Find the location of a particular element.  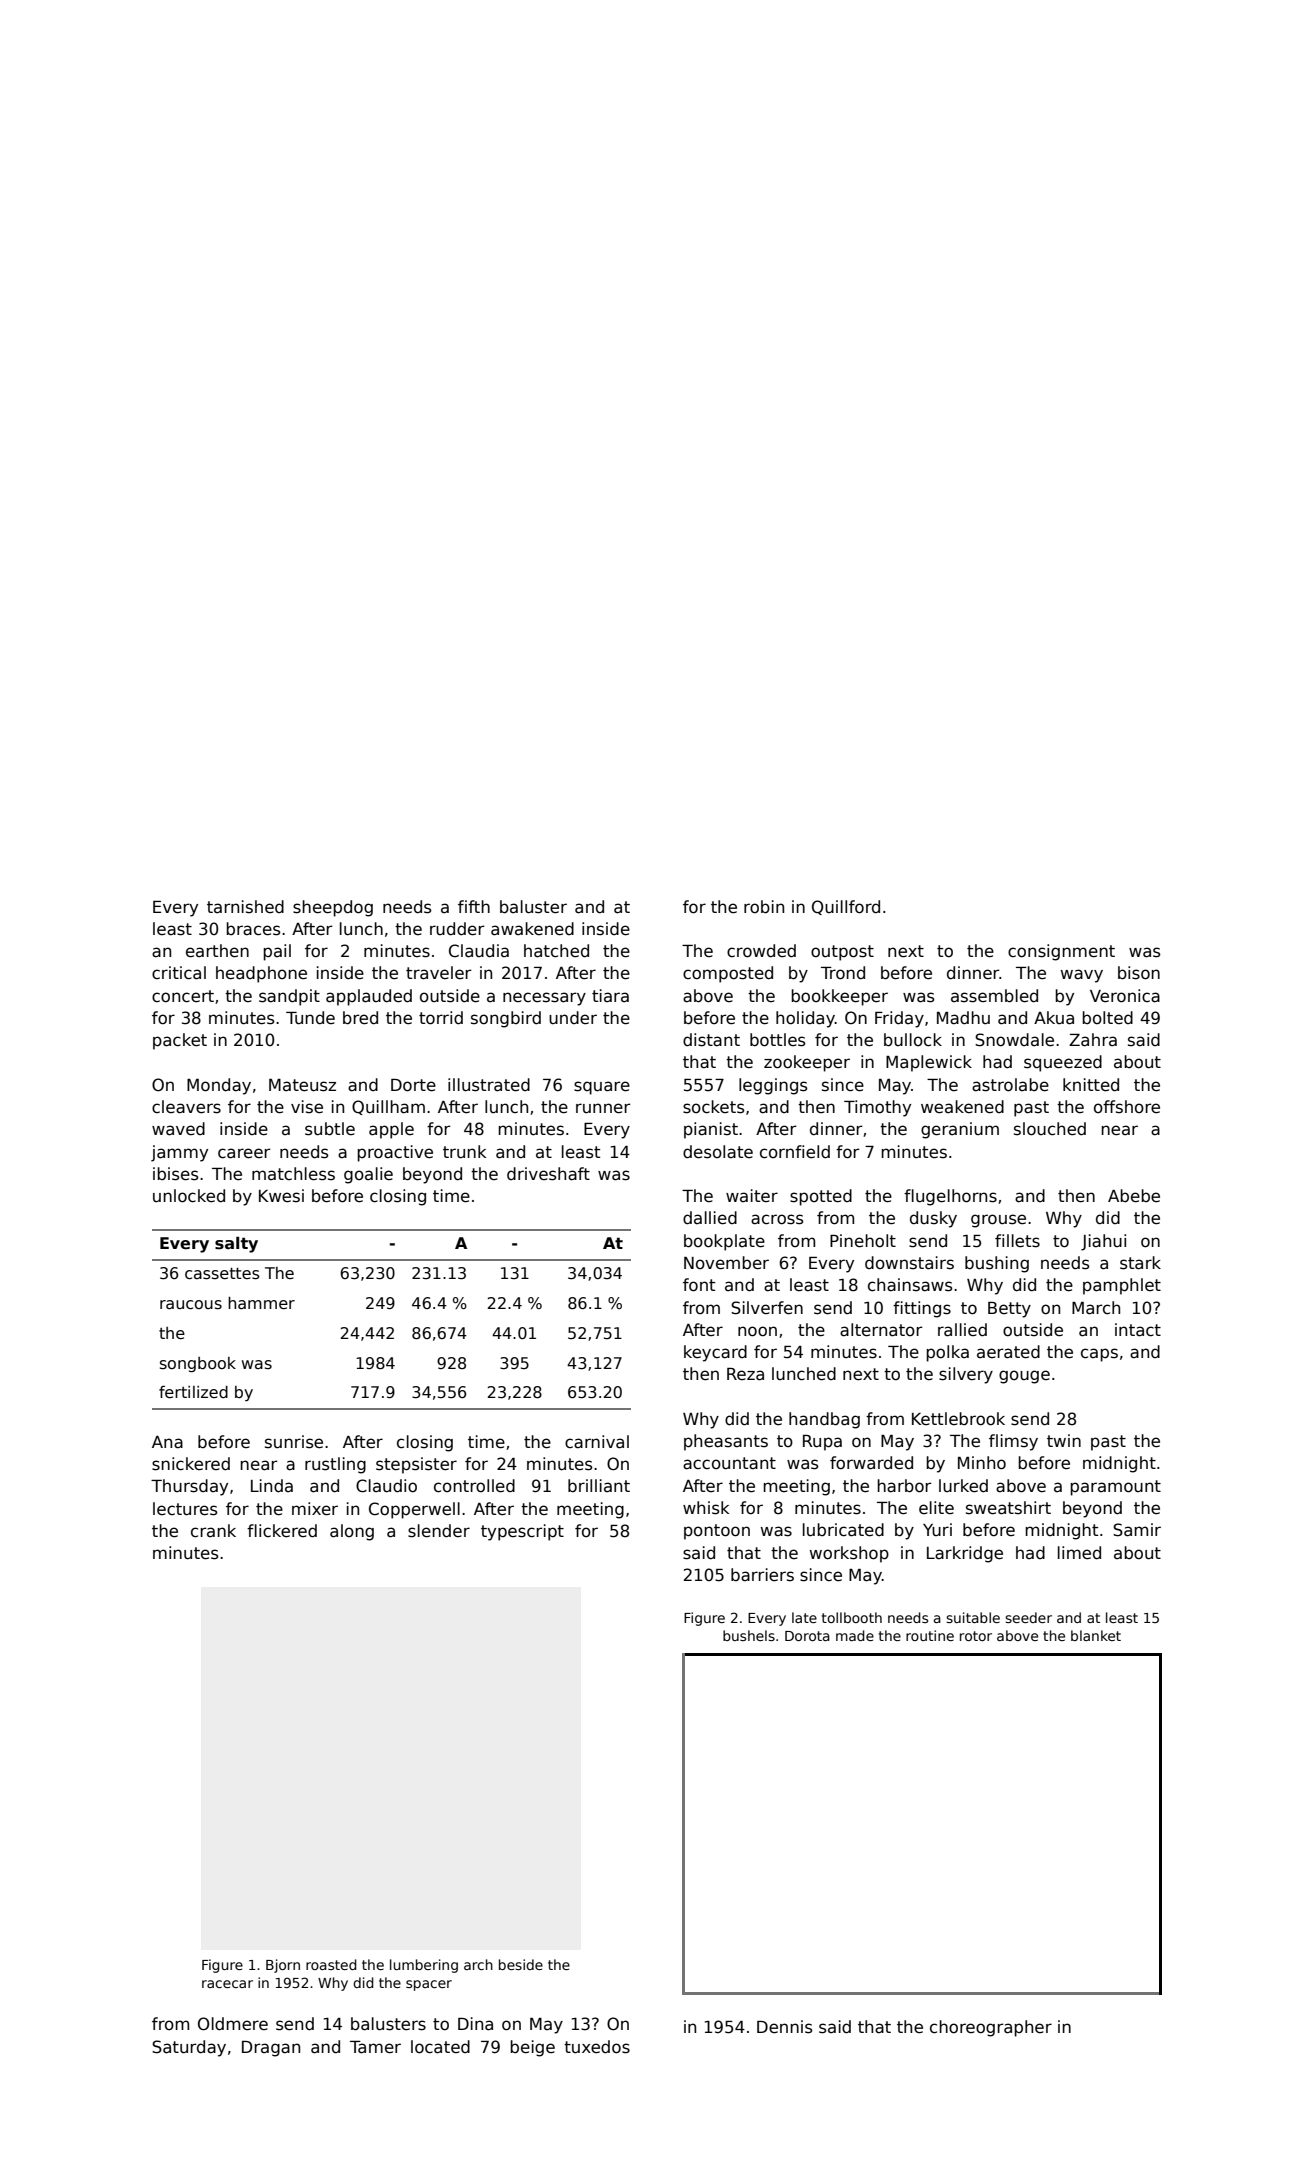

Samir is located at coordinates (1137, 1530).
